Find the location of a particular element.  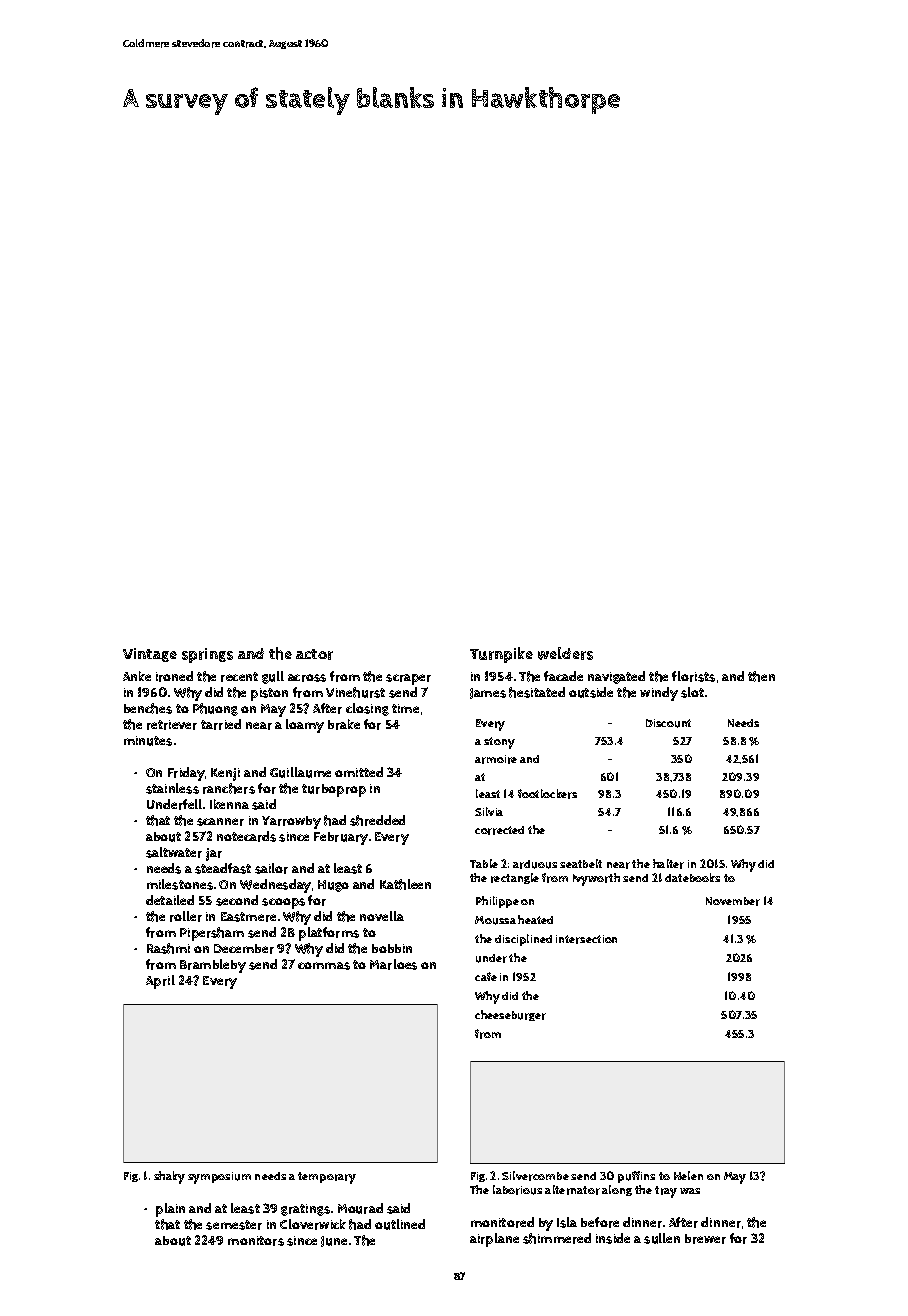

outlined is located at coordinates (400, 1224).
